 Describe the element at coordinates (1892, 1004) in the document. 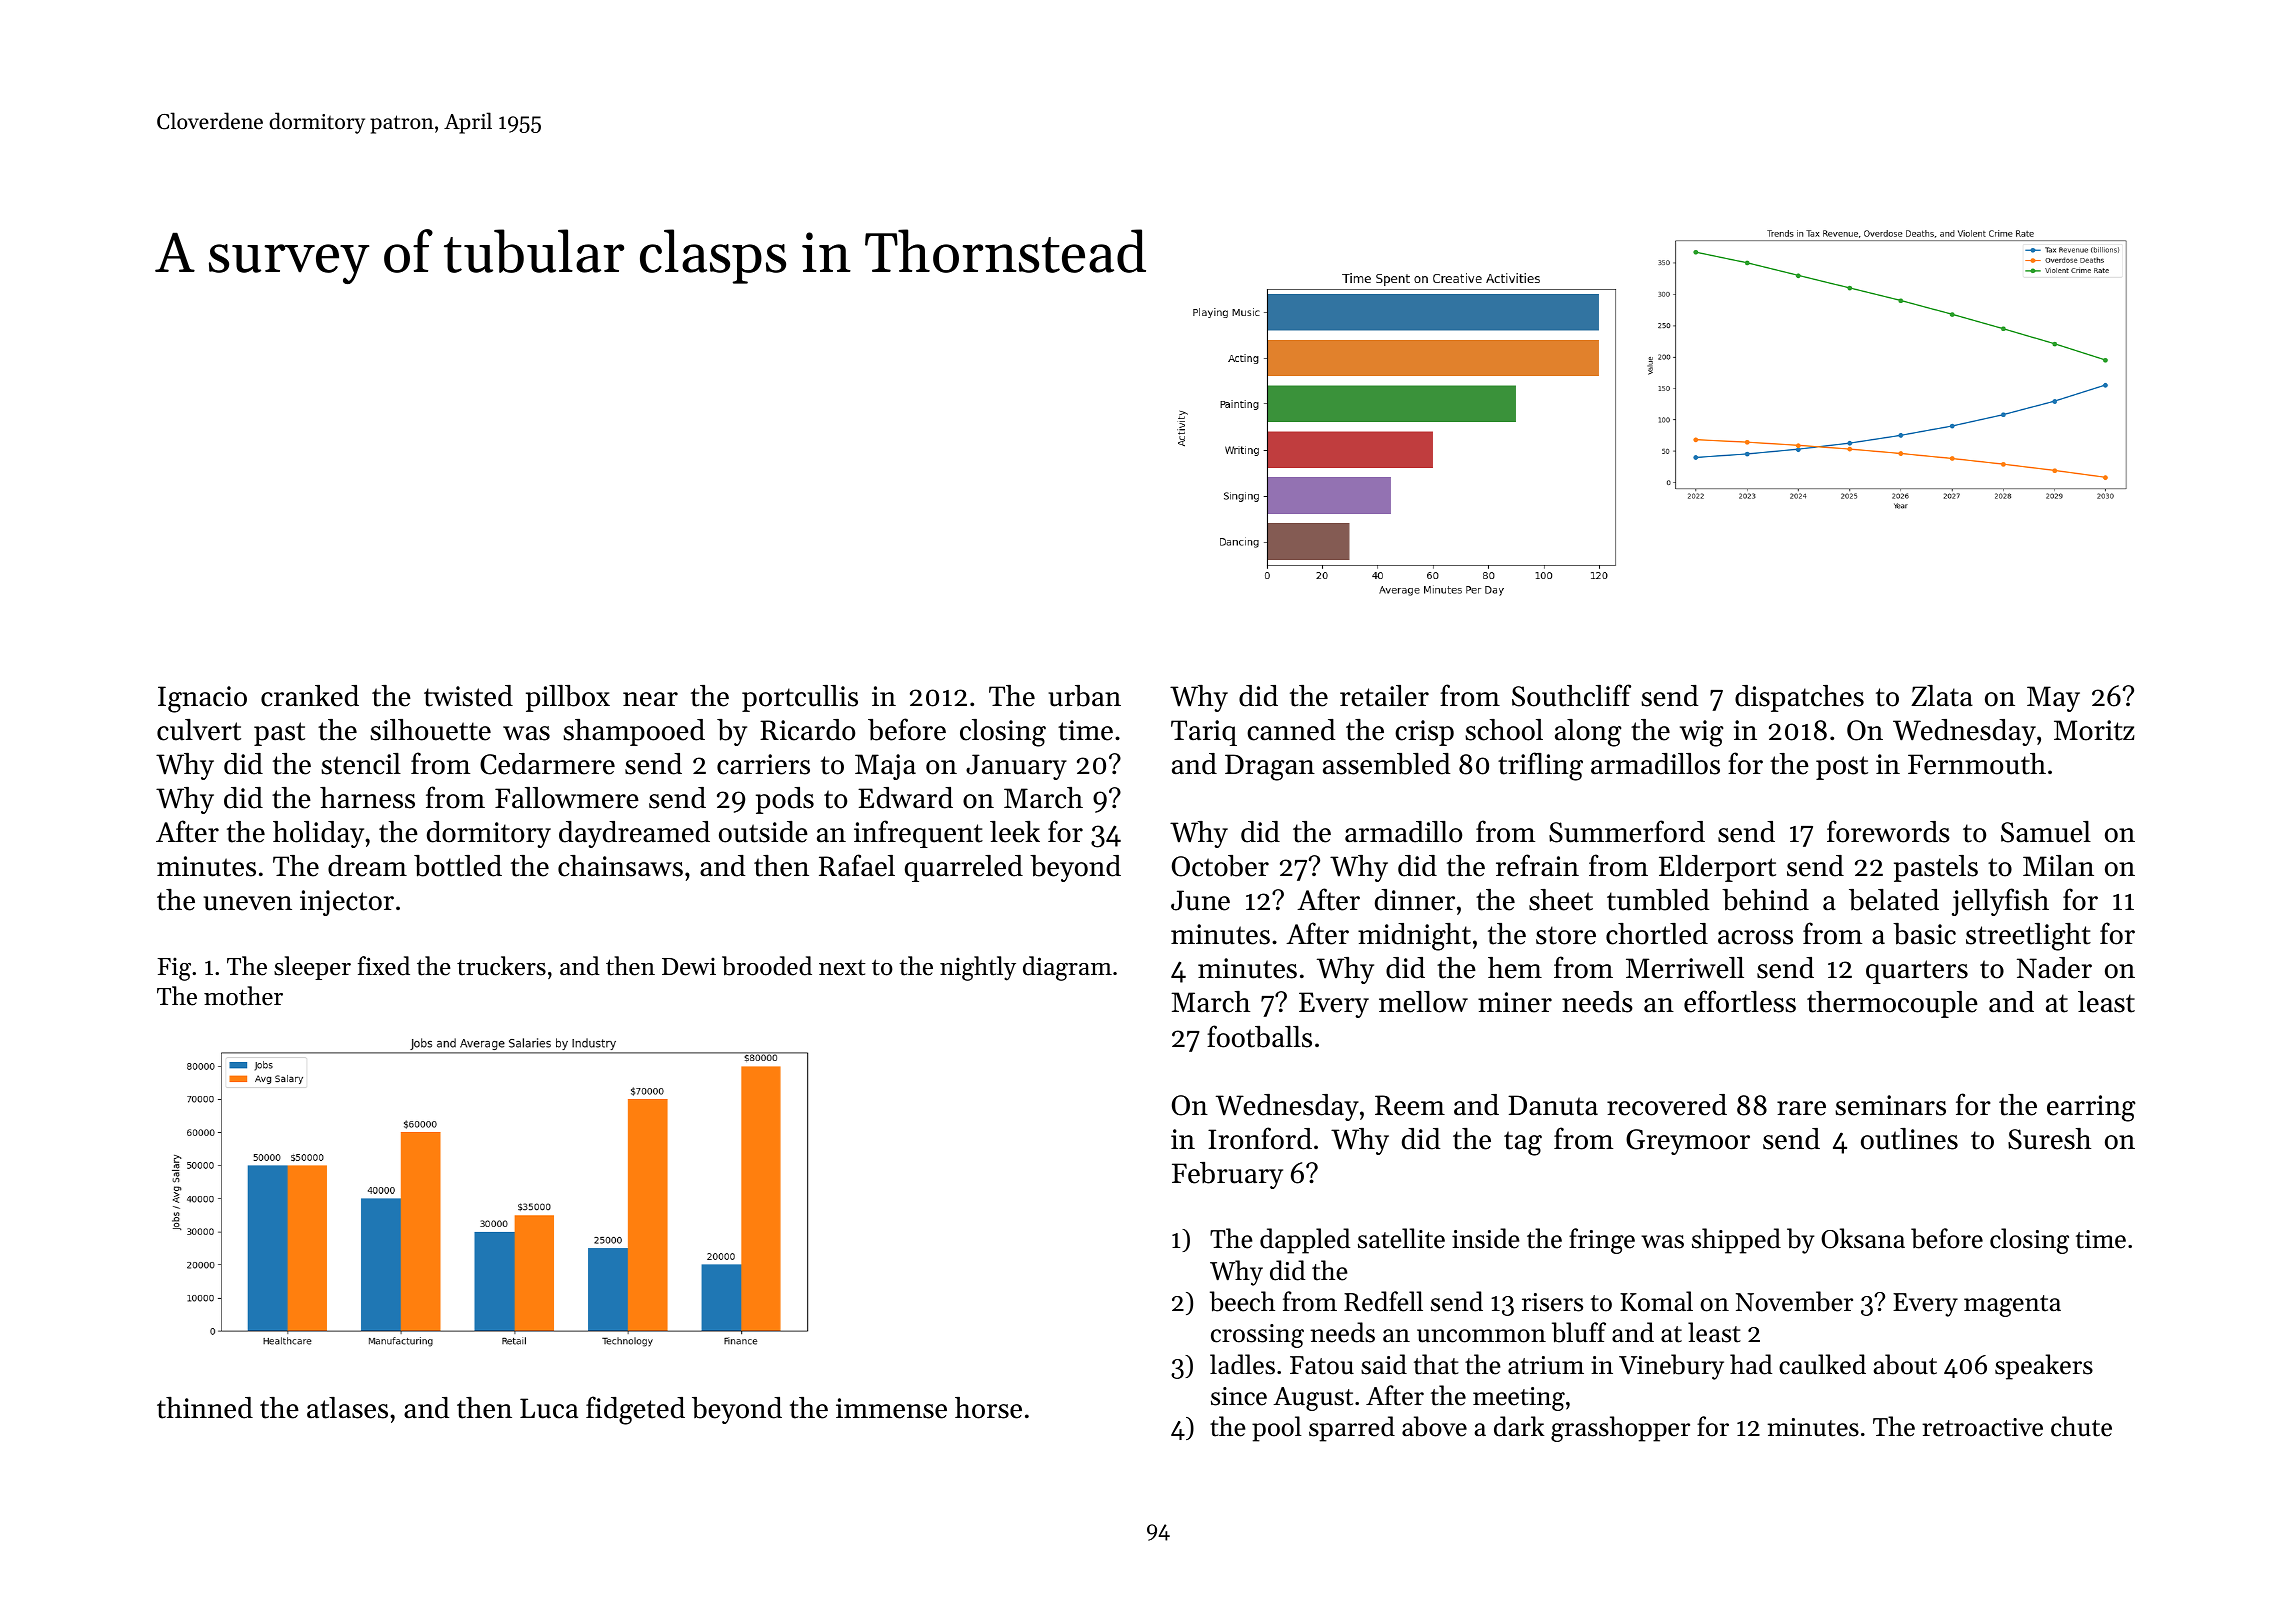

I see `thermocouple` at that location.
